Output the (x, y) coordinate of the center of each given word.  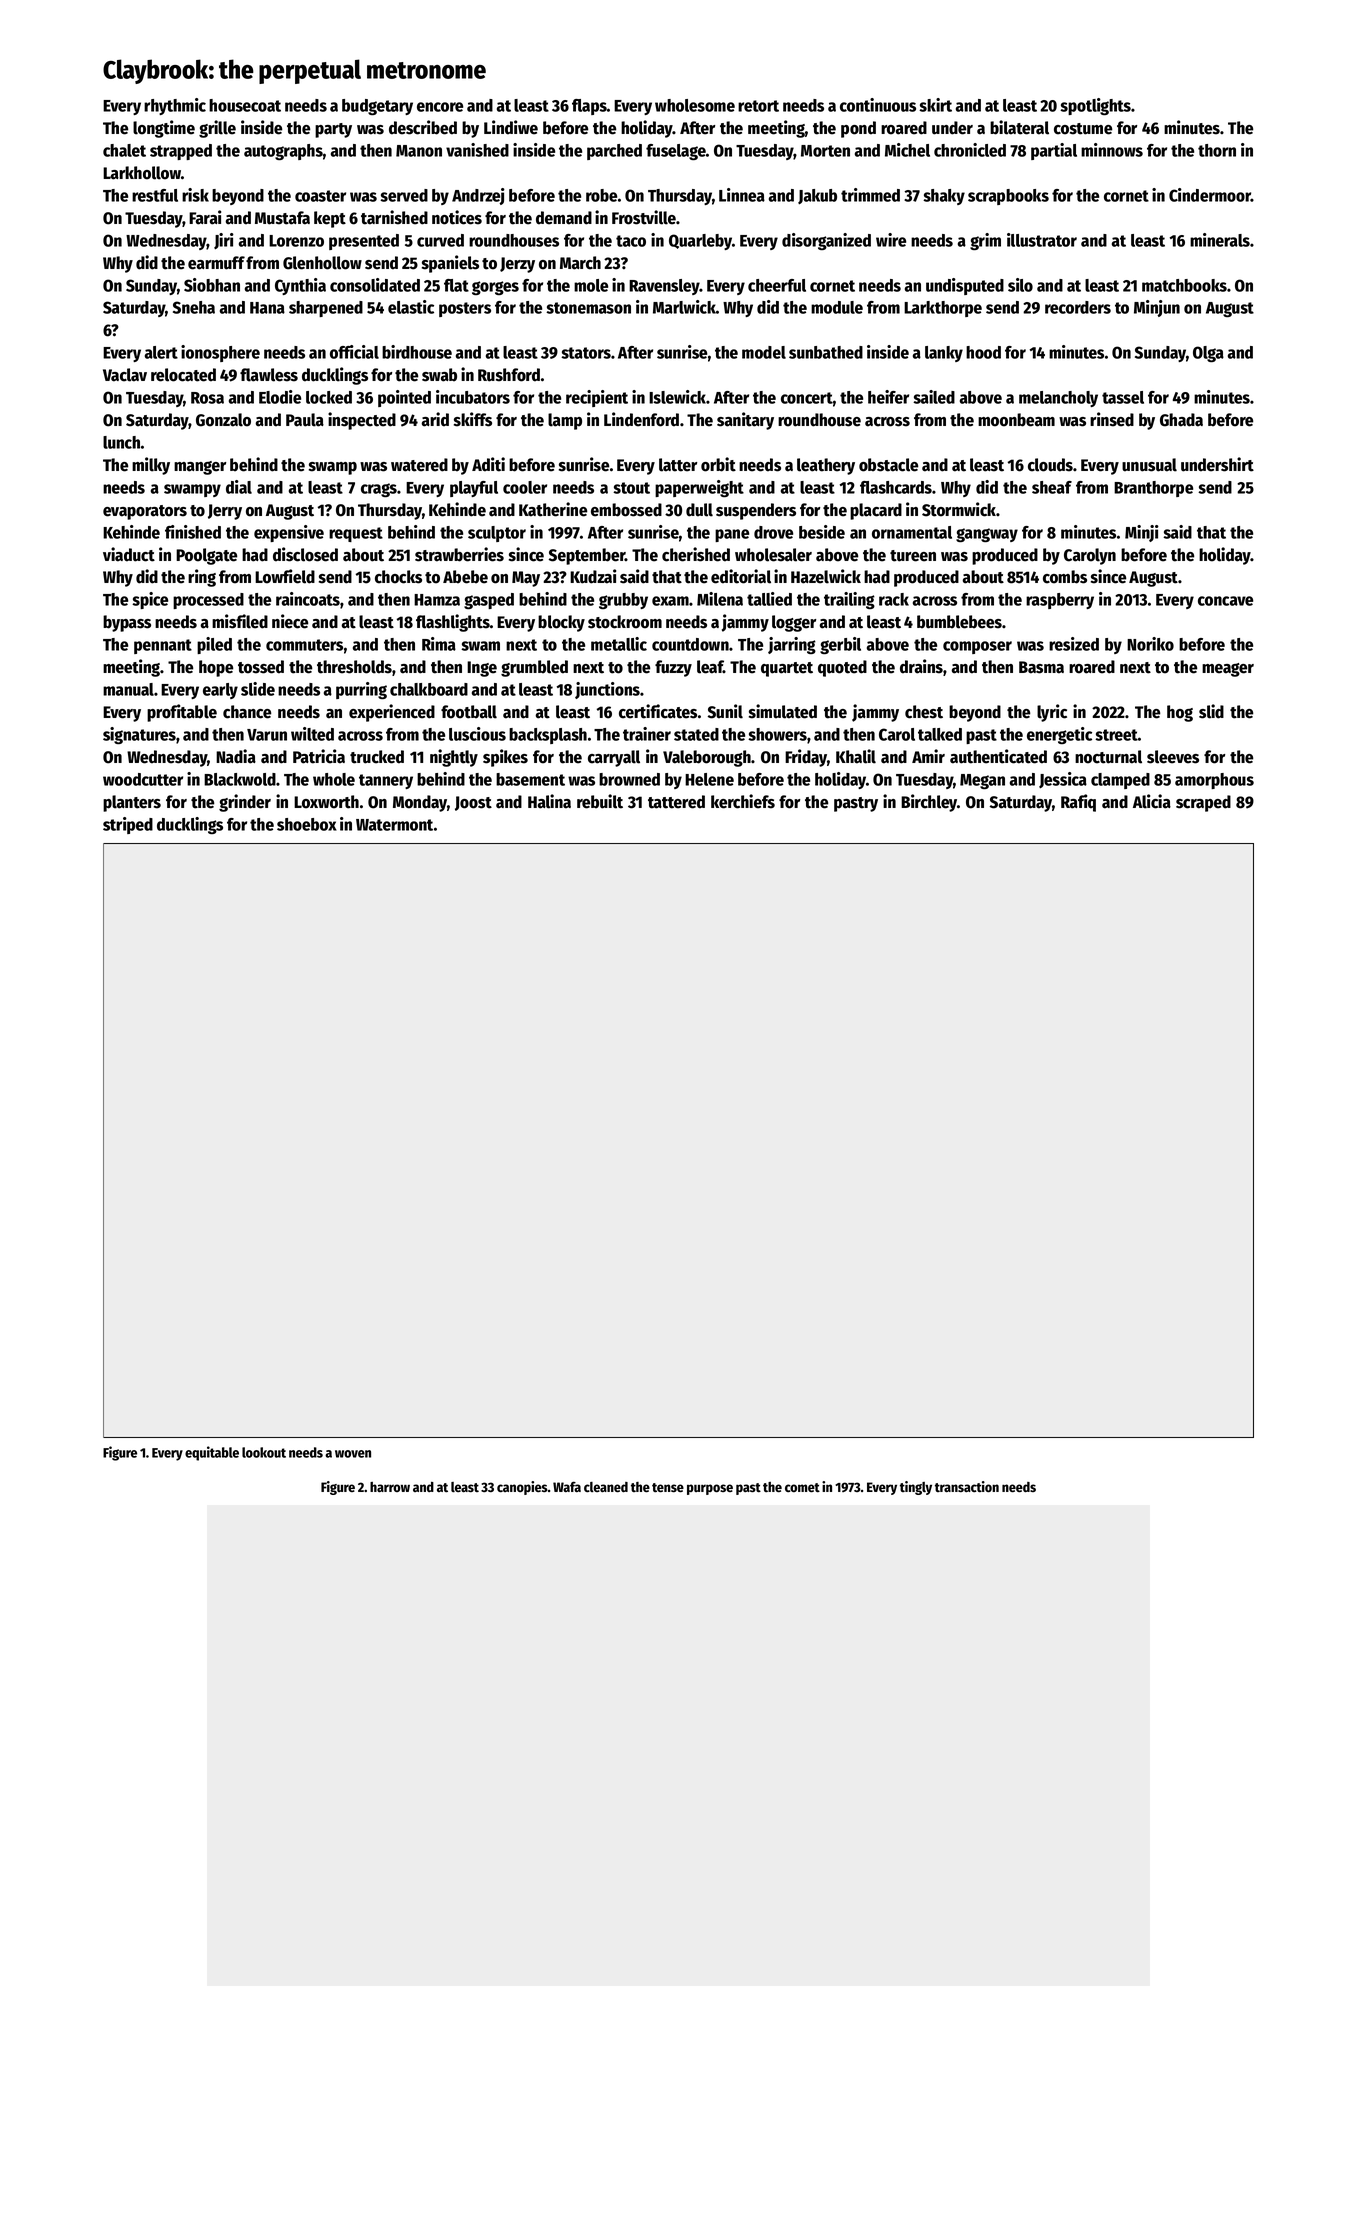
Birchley (929, 803)
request (356, 534)
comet (802, 1488)
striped (128, 825)
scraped (1203, 803)
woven (353, 1454)
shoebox (307, 824)
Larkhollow (142, 173)
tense (668, 1488)
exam (670, 601)
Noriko (1150, 644)
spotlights (1095, 106)
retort (758, 106)
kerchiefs (743, 801)
